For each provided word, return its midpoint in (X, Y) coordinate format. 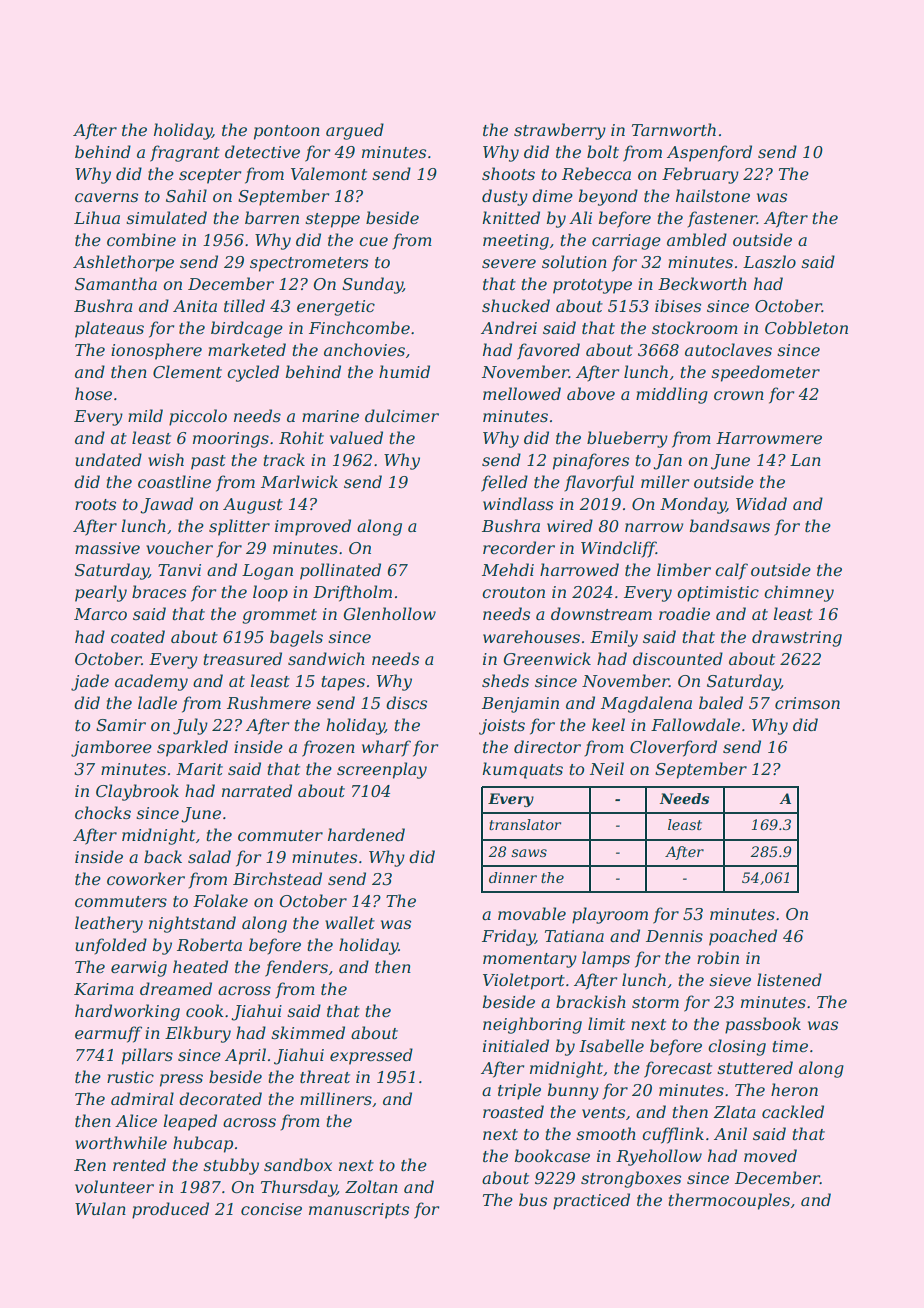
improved (313, 527)
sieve (730, 980)
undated (109, 459)
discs (406, 702)
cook (205, 1010)
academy (151, 682)
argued (355, 131)
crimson (807, 703)
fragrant (185, 153)
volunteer (114, 1186)
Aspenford (709, 153)
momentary (530, 960)
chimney (799, 593)
